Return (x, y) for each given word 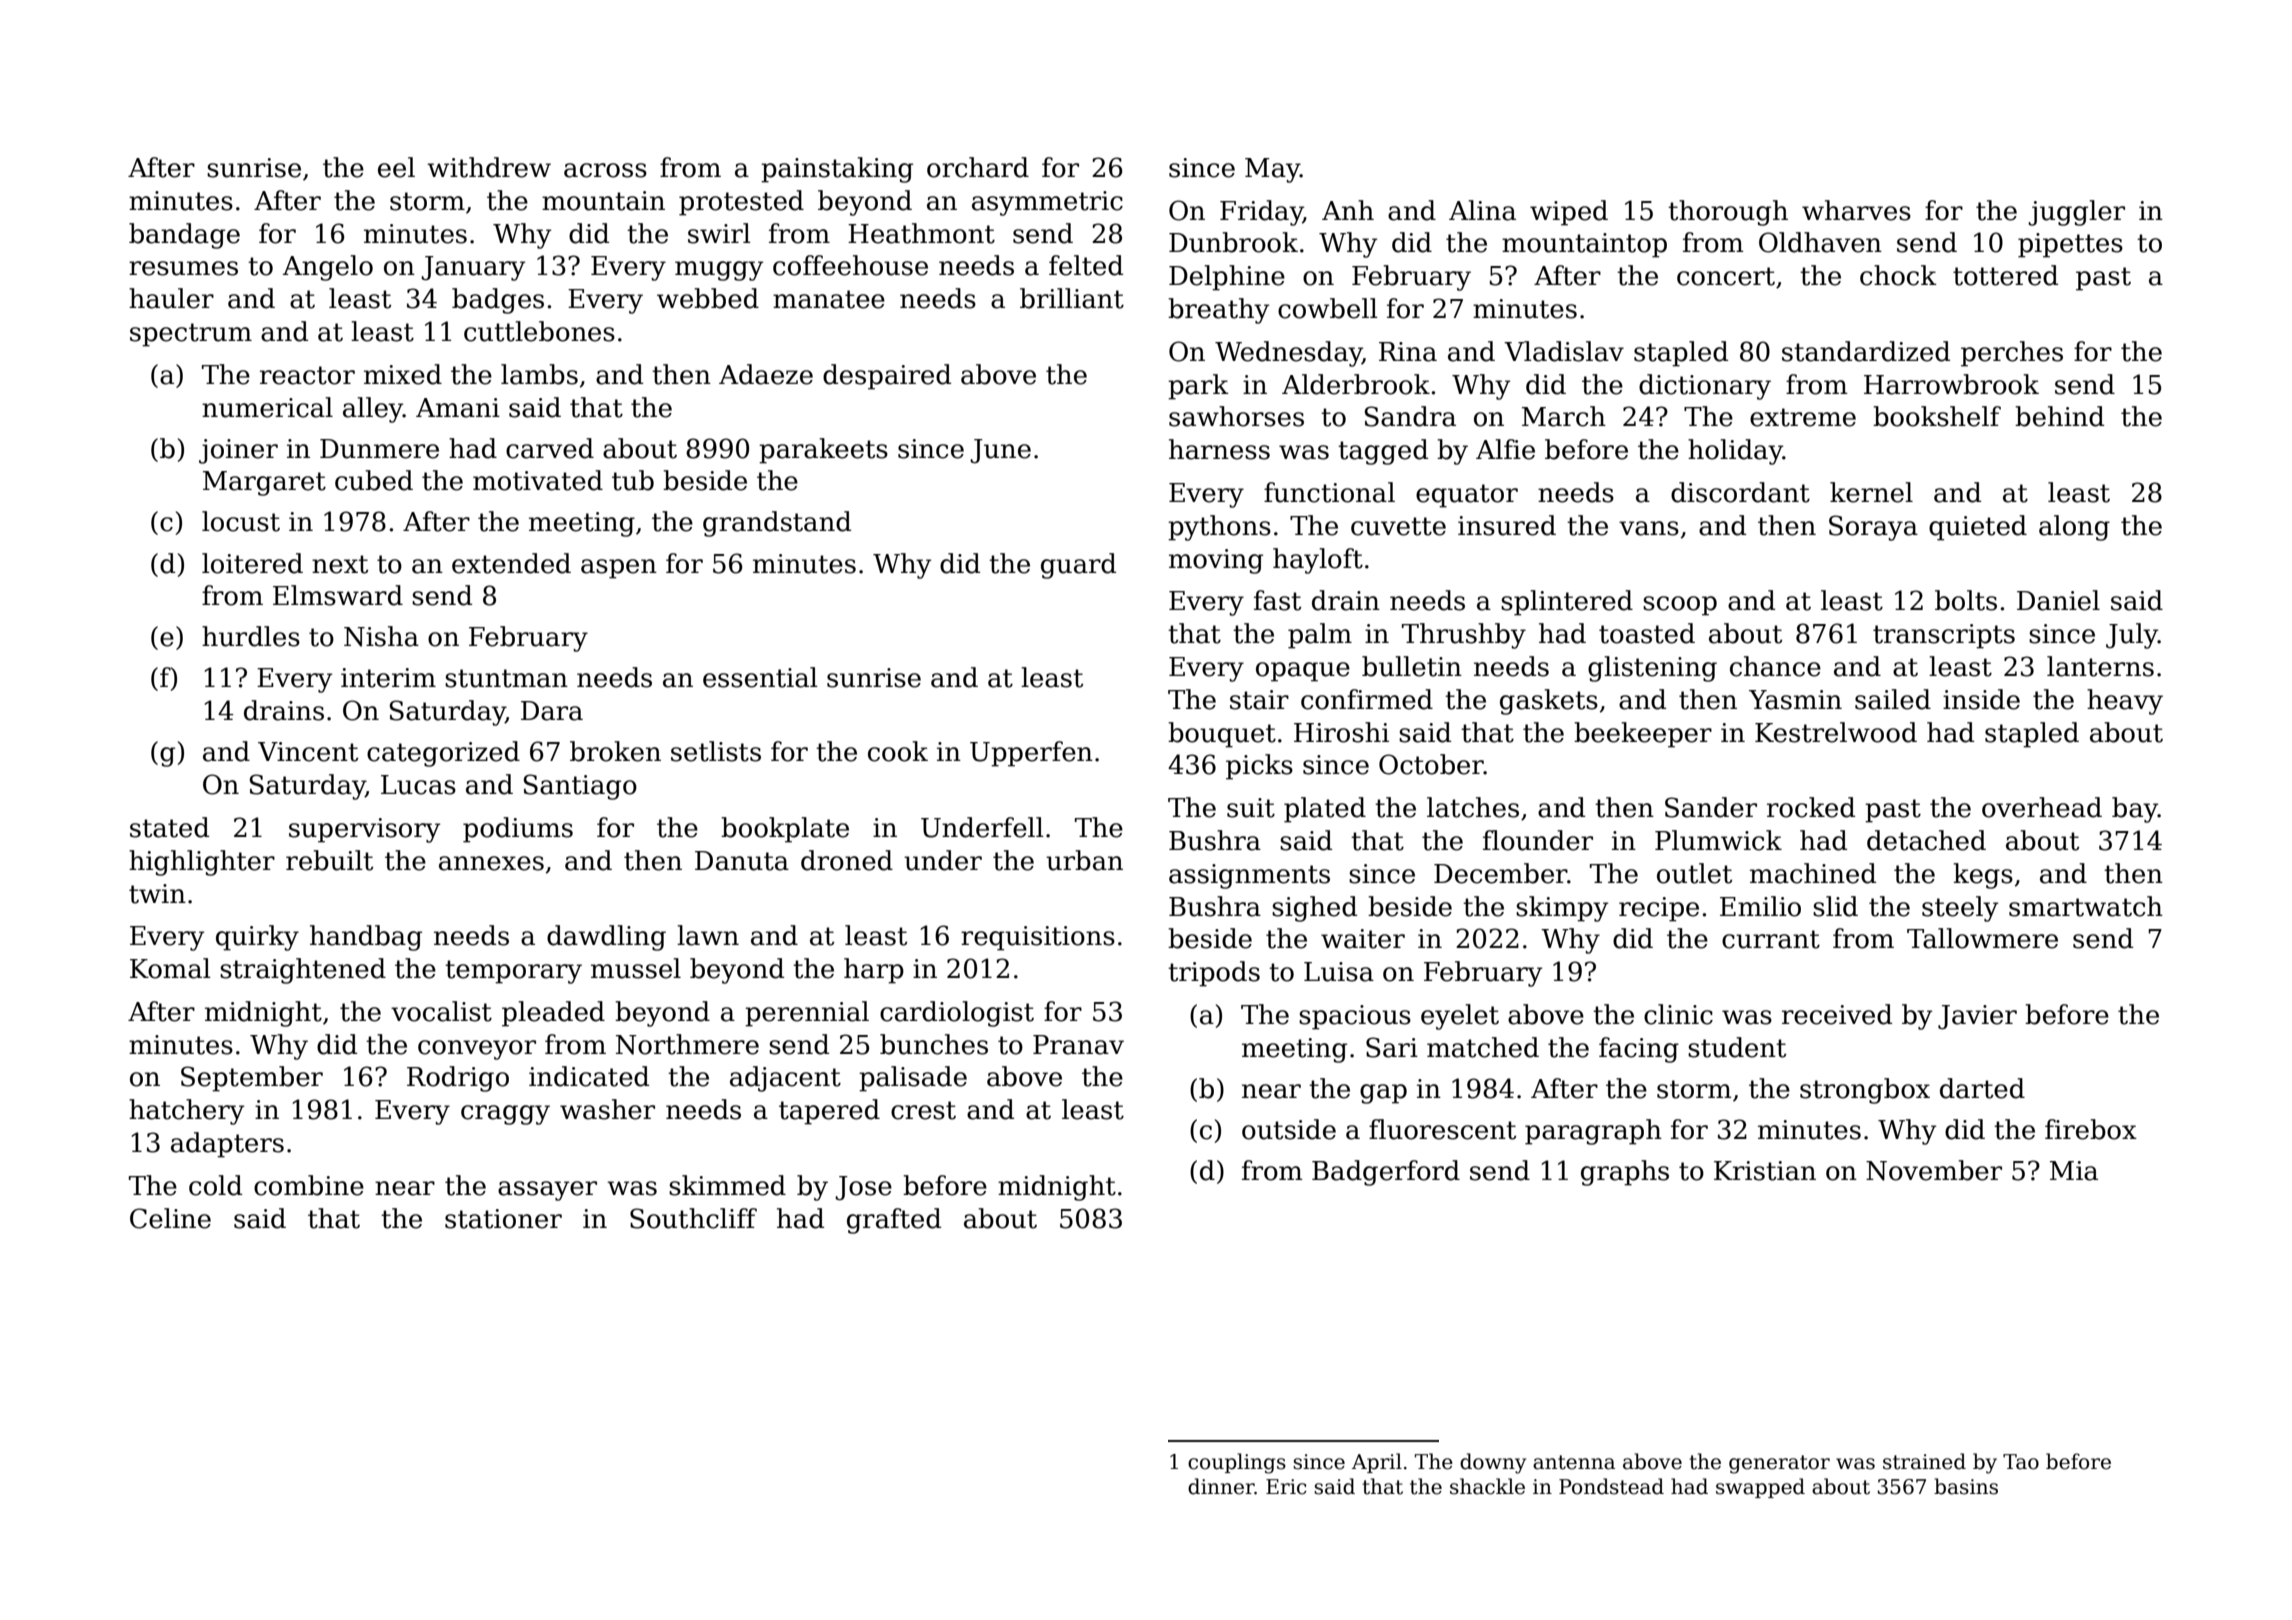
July (2132, 636)
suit (1251, 808)
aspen (619, 569)
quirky (257, 938)
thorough (1728, 213)
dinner (1221, 1486)
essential (760, 677)
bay (2135, 810)
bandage (184, 236)
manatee (829, 299)
